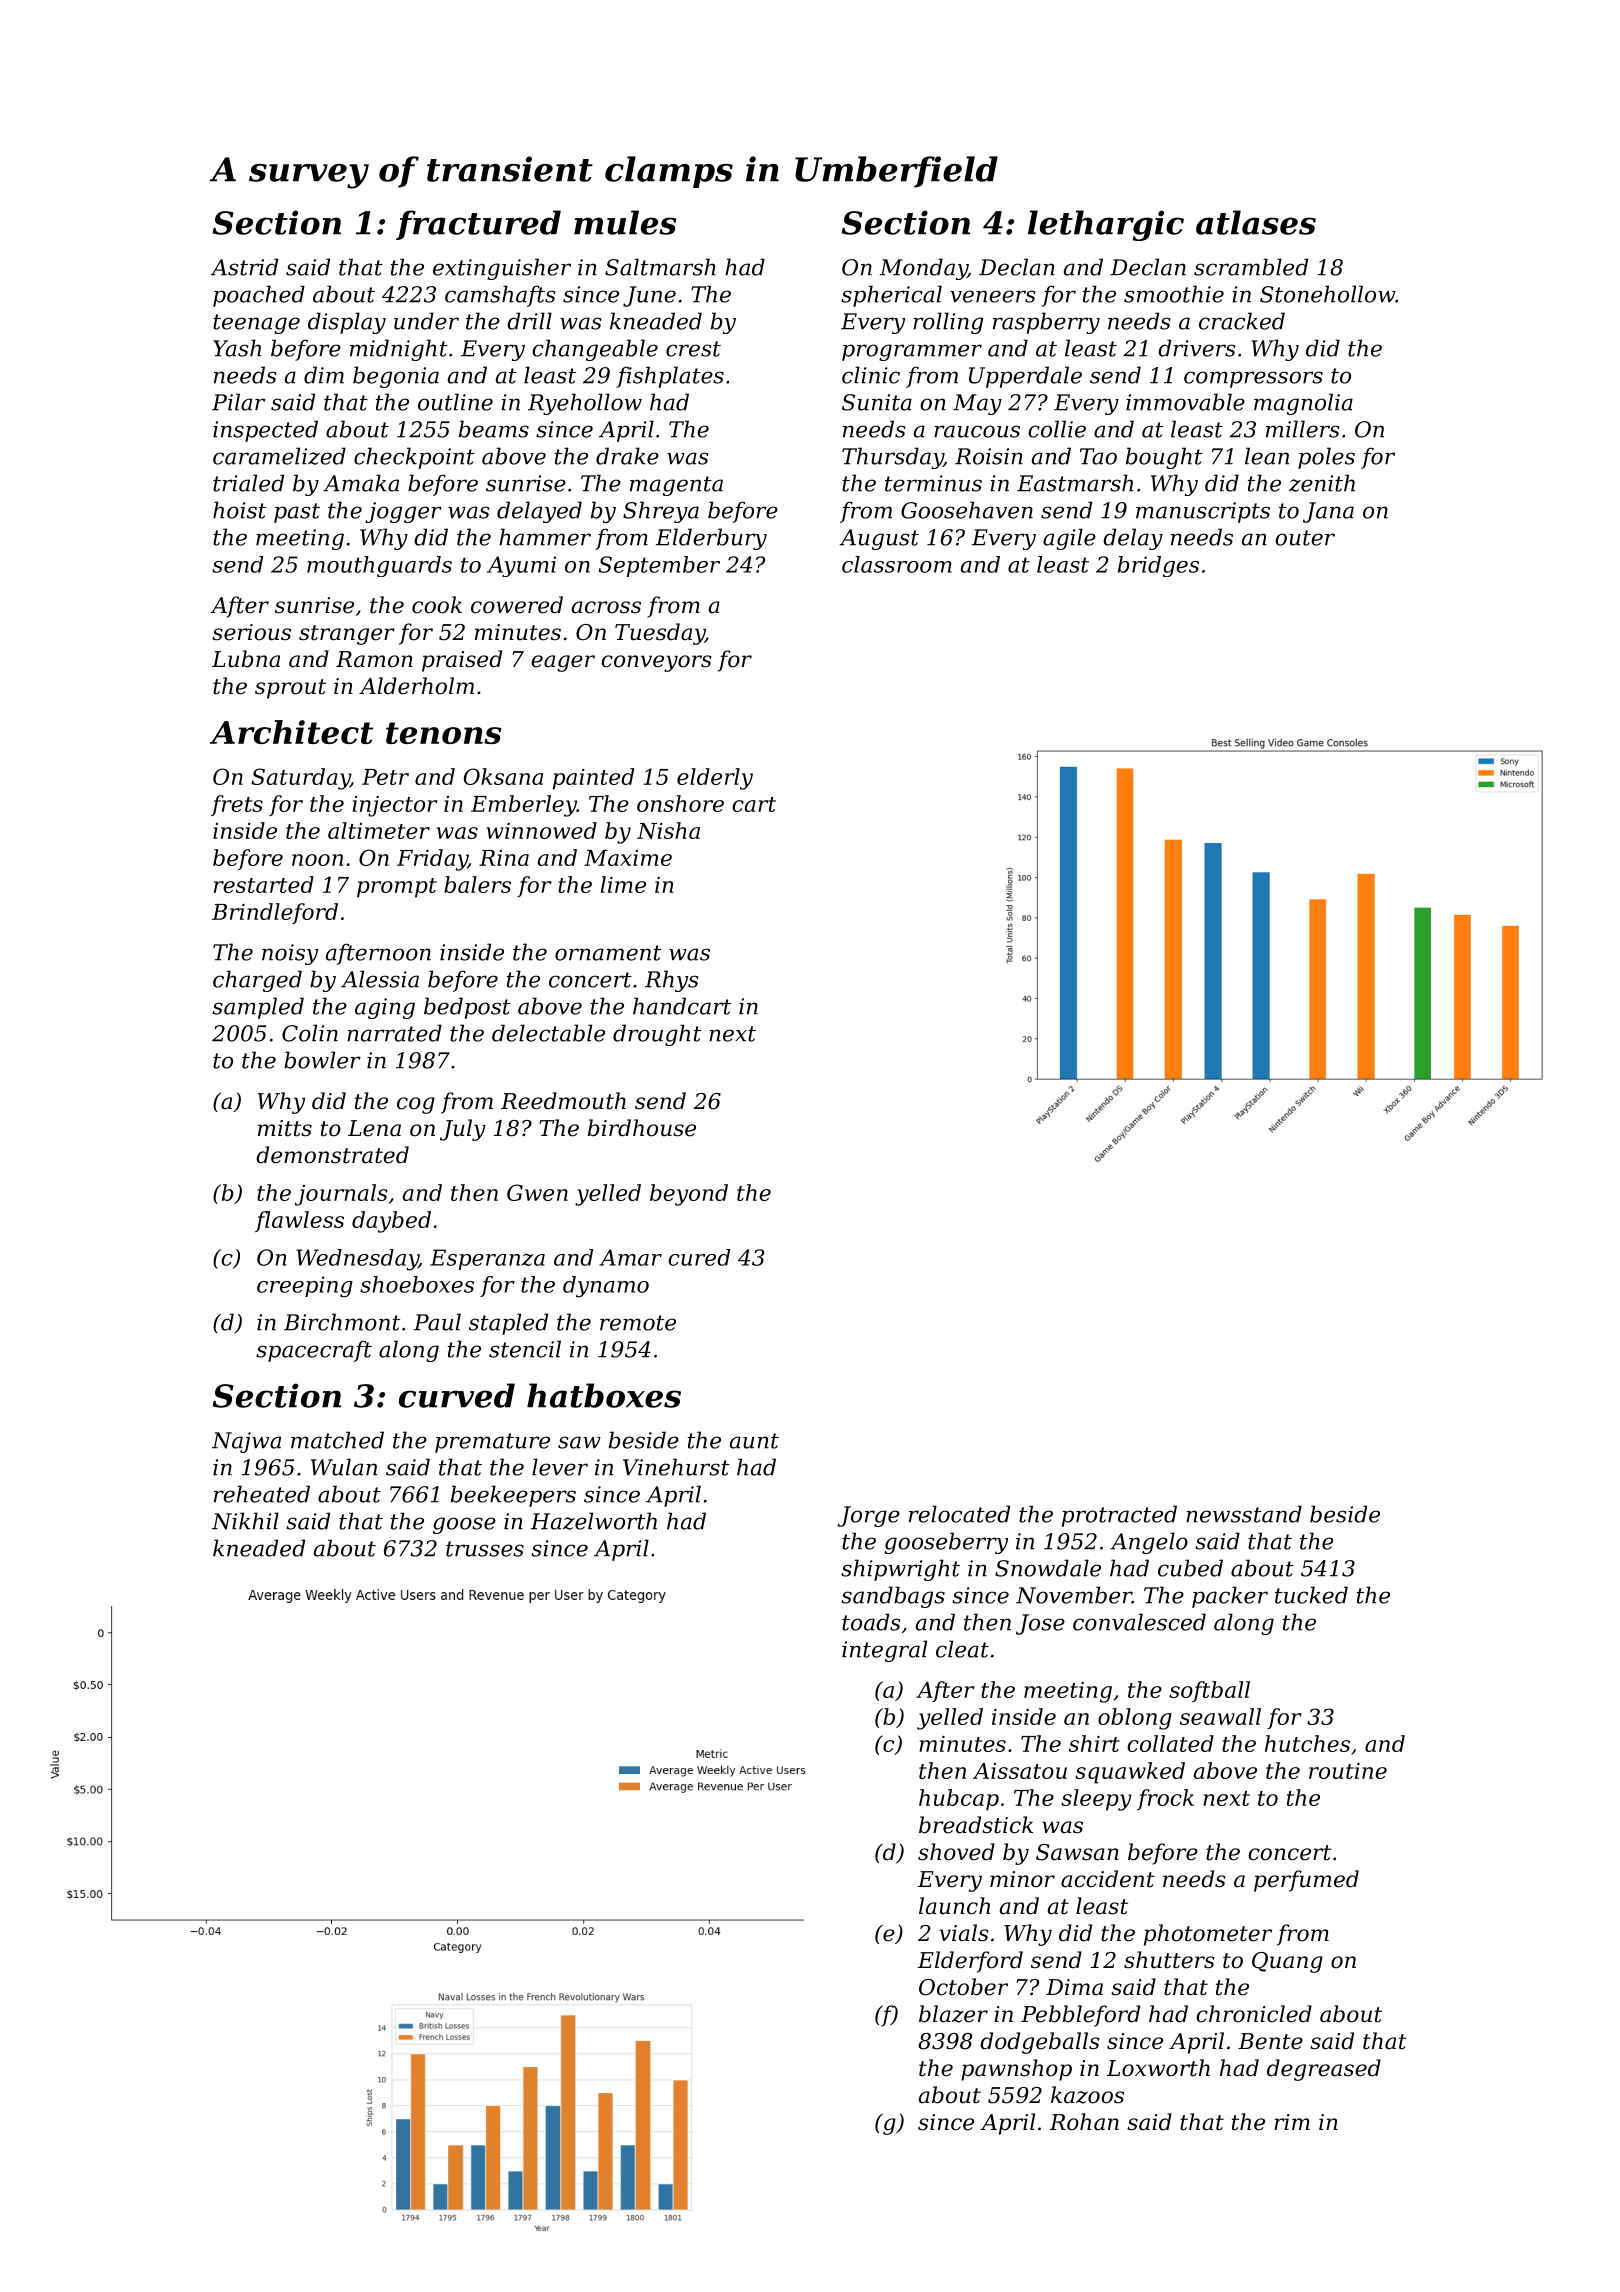  What do you see at coordinates (953, 2014) in the page?
I see `blazer` at bounding box center [953, 2014].
